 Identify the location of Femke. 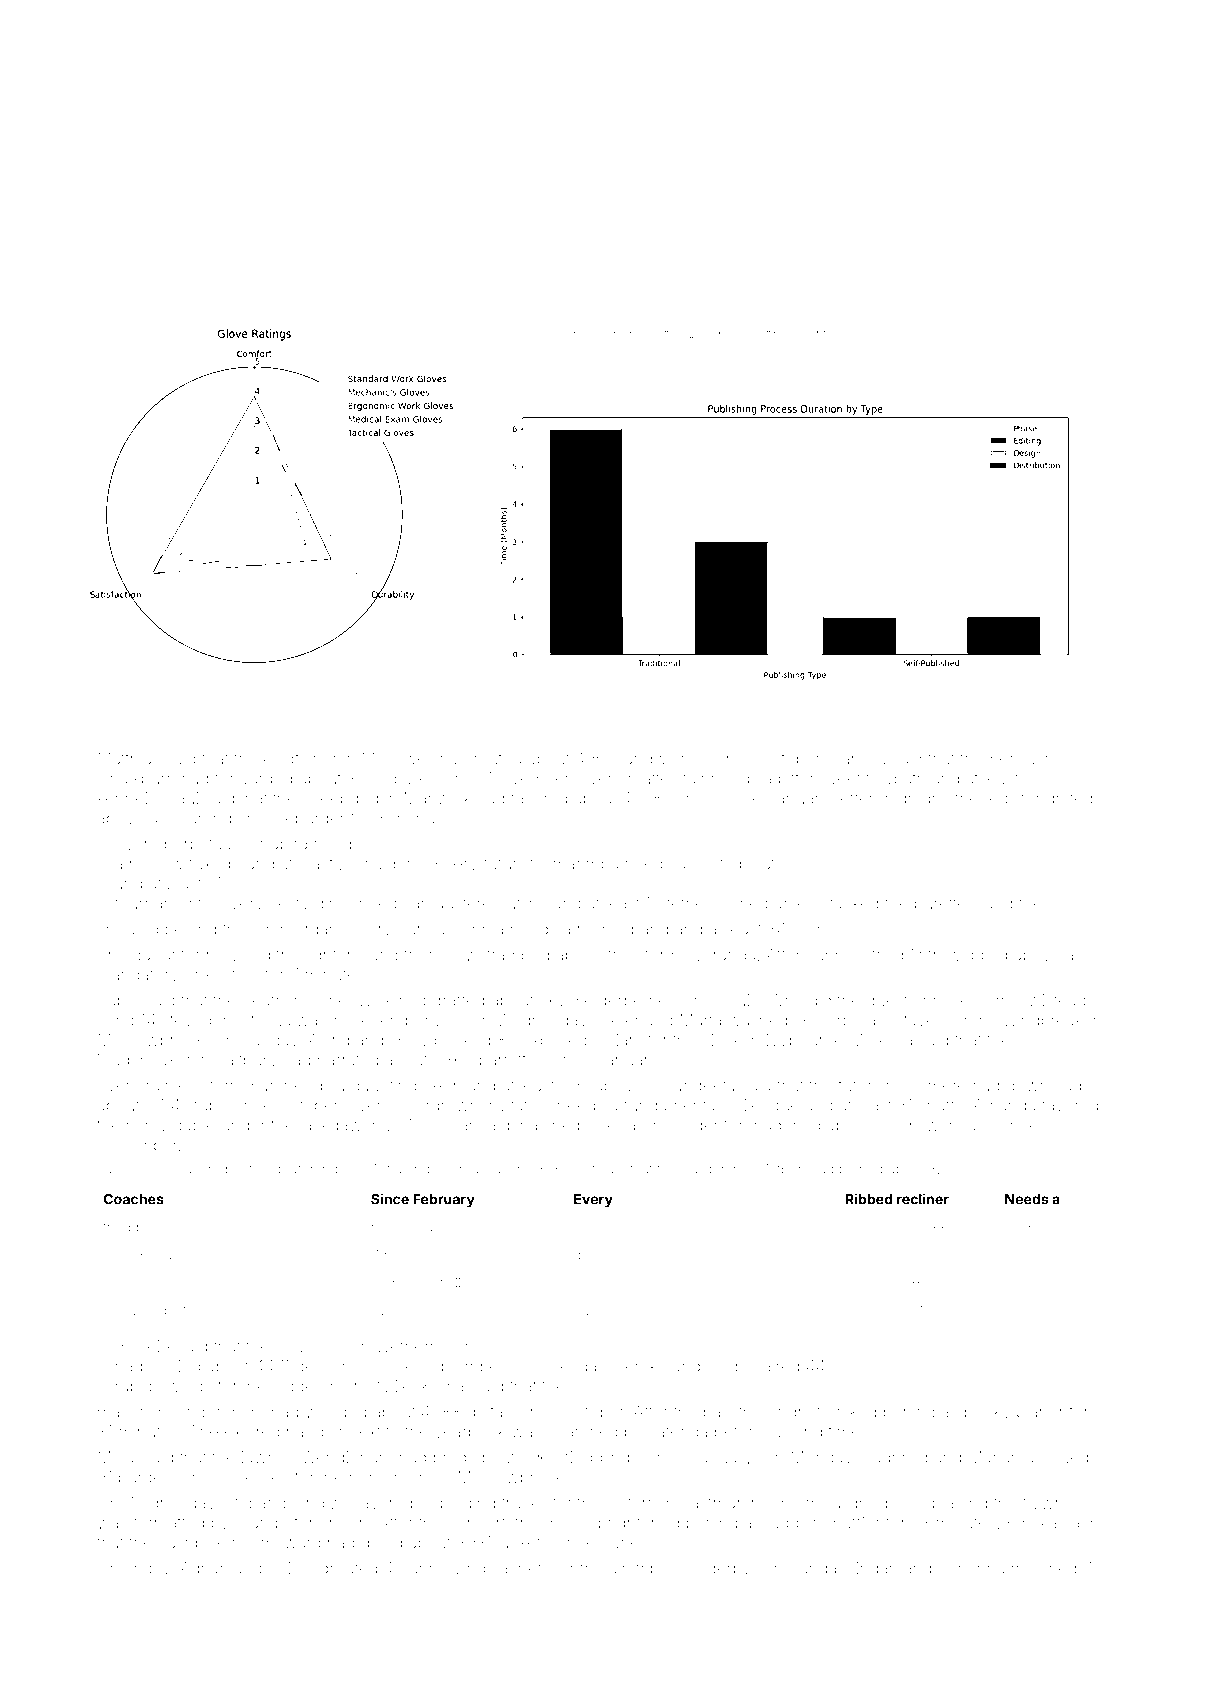
(641, 1366).
